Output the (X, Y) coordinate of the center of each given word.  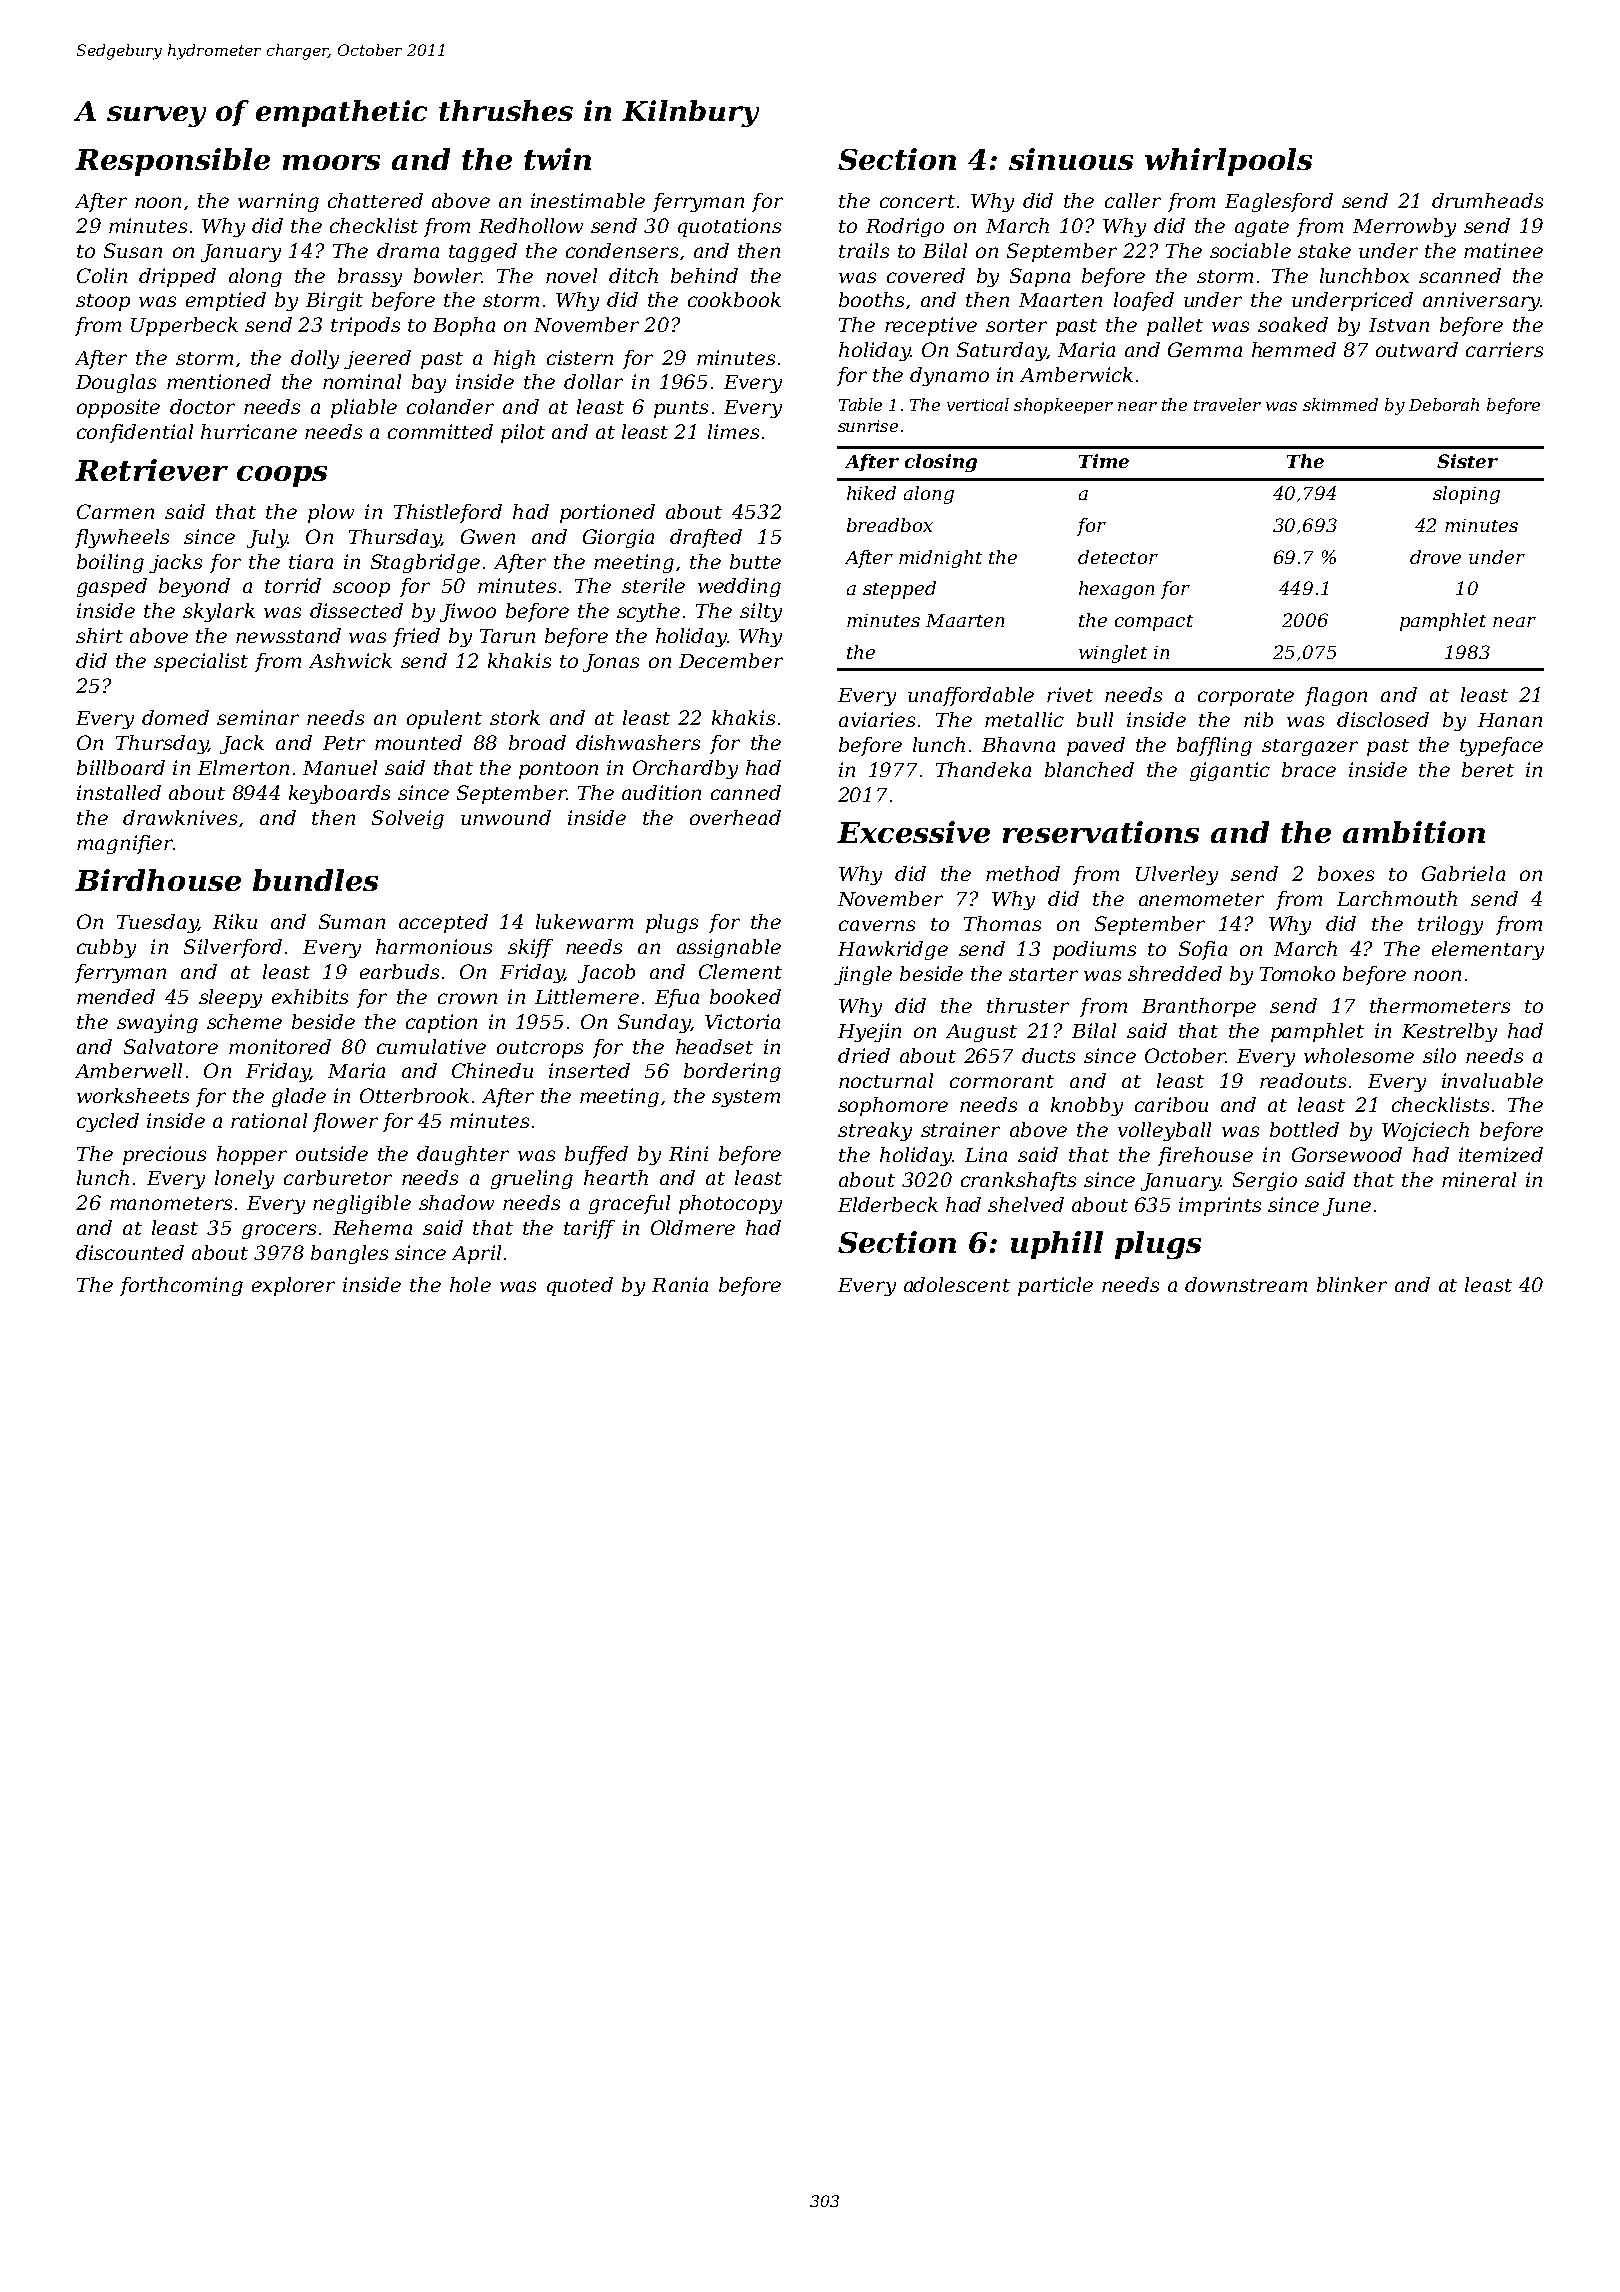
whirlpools (1228, 162)
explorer (293, 1286)
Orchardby (685, 769)
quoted (580, 1286)
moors (331, 162)
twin (557, 159)
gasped (112, 587)
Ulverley (1177, 875)
